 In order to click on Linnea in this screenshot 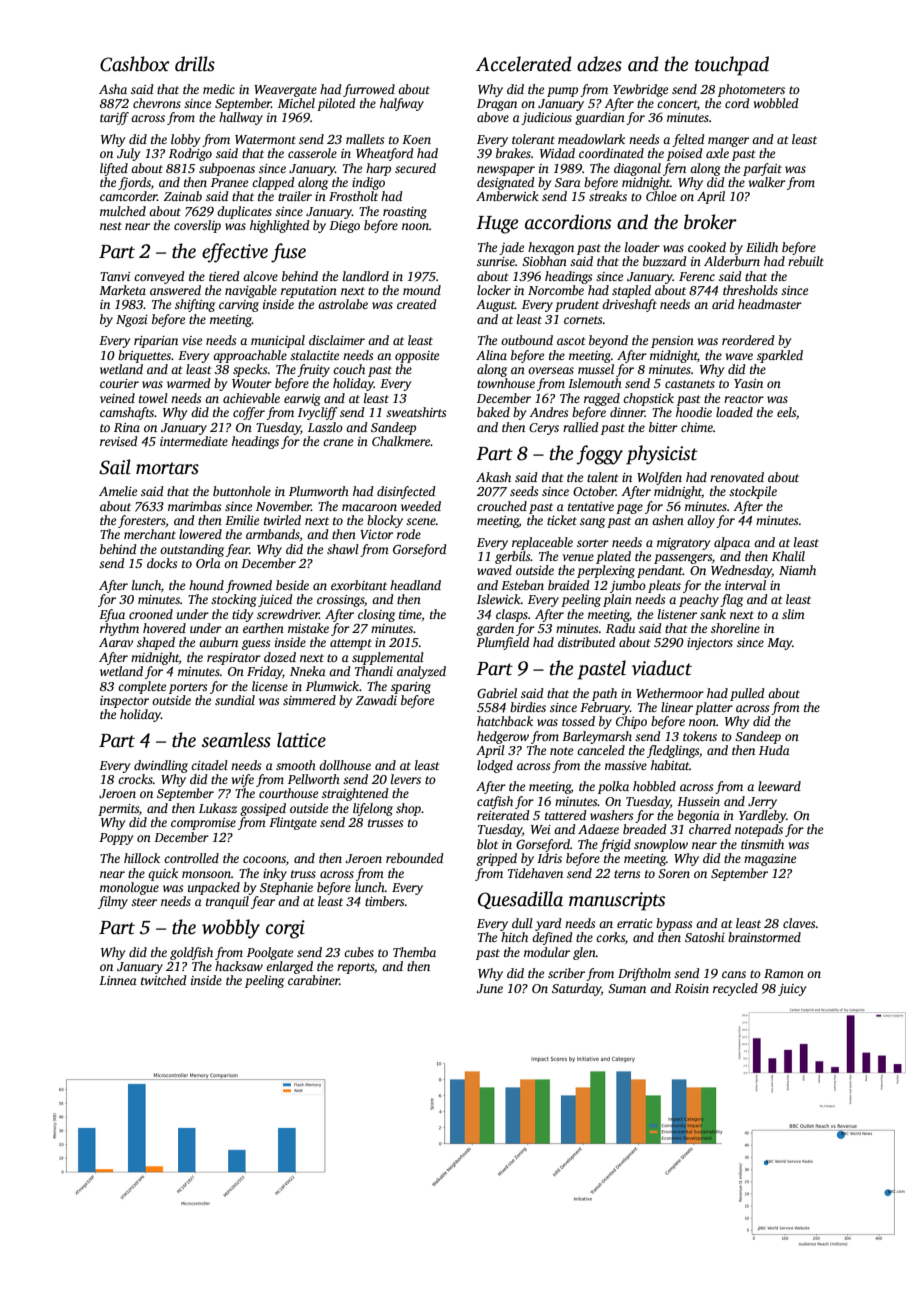, I will do `click(118, 980)`.
